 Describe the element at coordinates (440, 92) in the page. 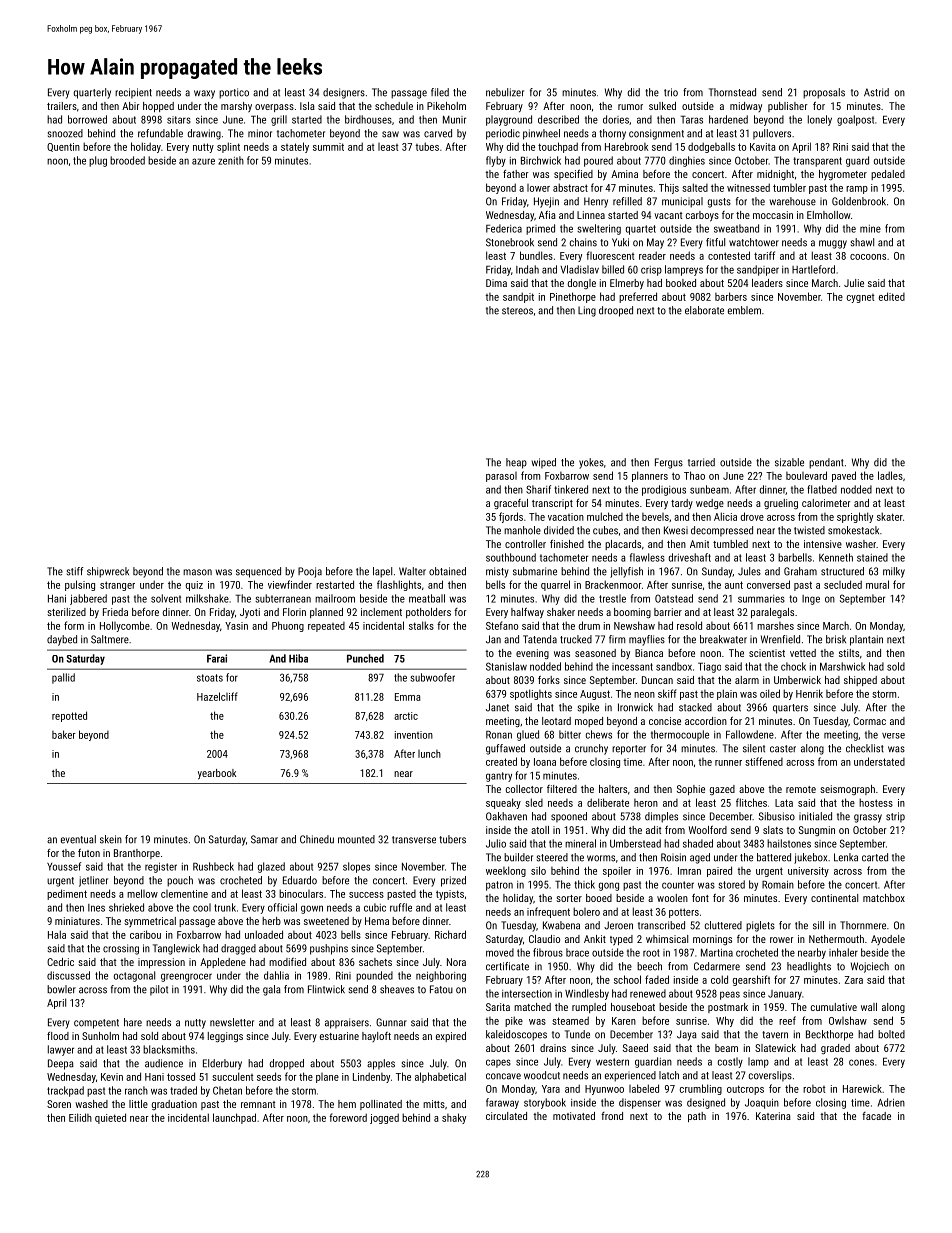

I see `filed` at that location.
